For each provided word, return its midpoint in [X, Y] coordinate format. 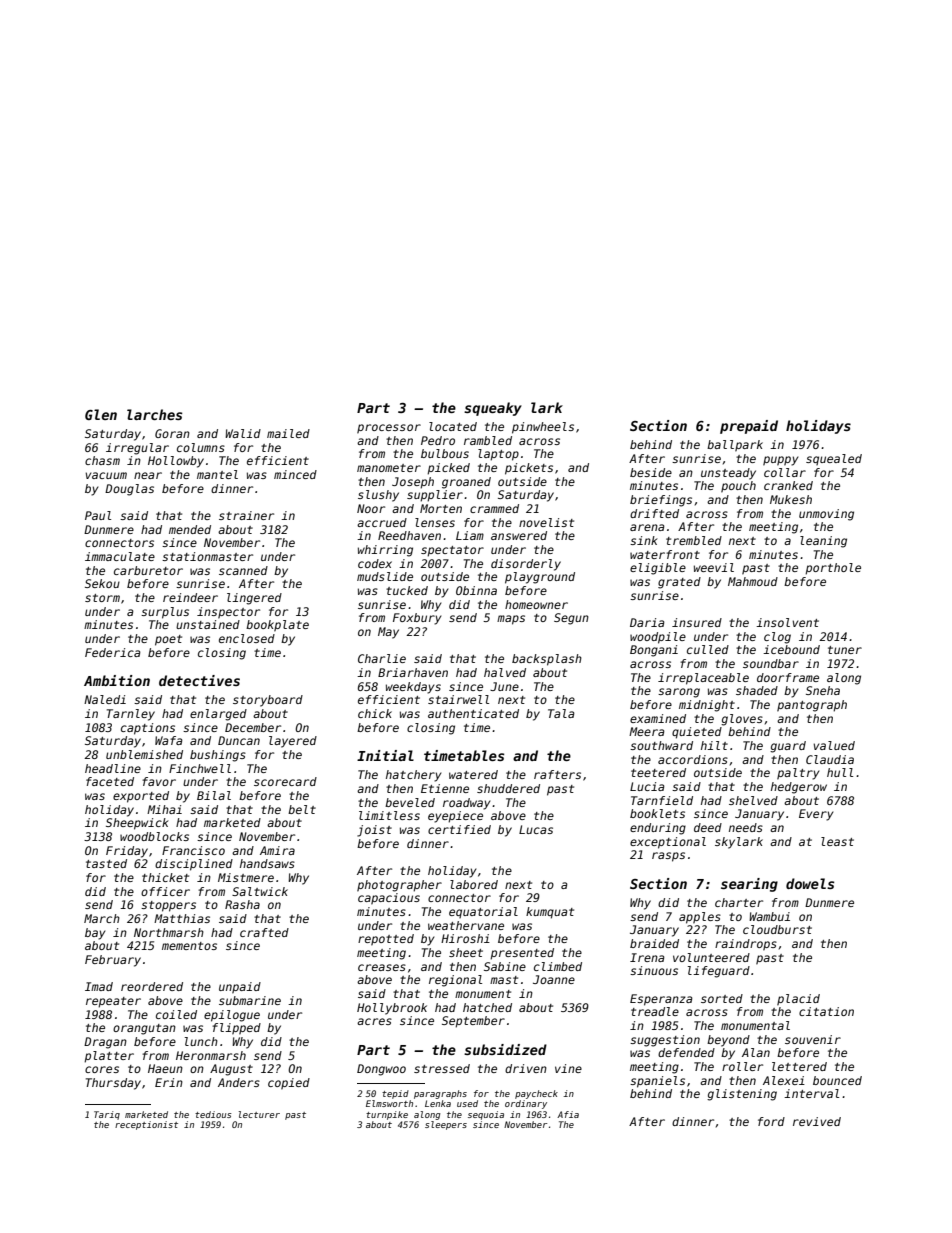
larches [154, 414]
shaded [757, 690]
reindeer [190, 597]
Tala [561, 713]
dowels [810, 883]
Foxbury [417, 619]
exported [141, 797]
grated [679, 583]
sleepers [446, 1125]
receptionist [146, 1125]
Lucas [536, 829]
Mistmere [246, 877]
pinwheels [543, 428]
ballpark [735, 446]
